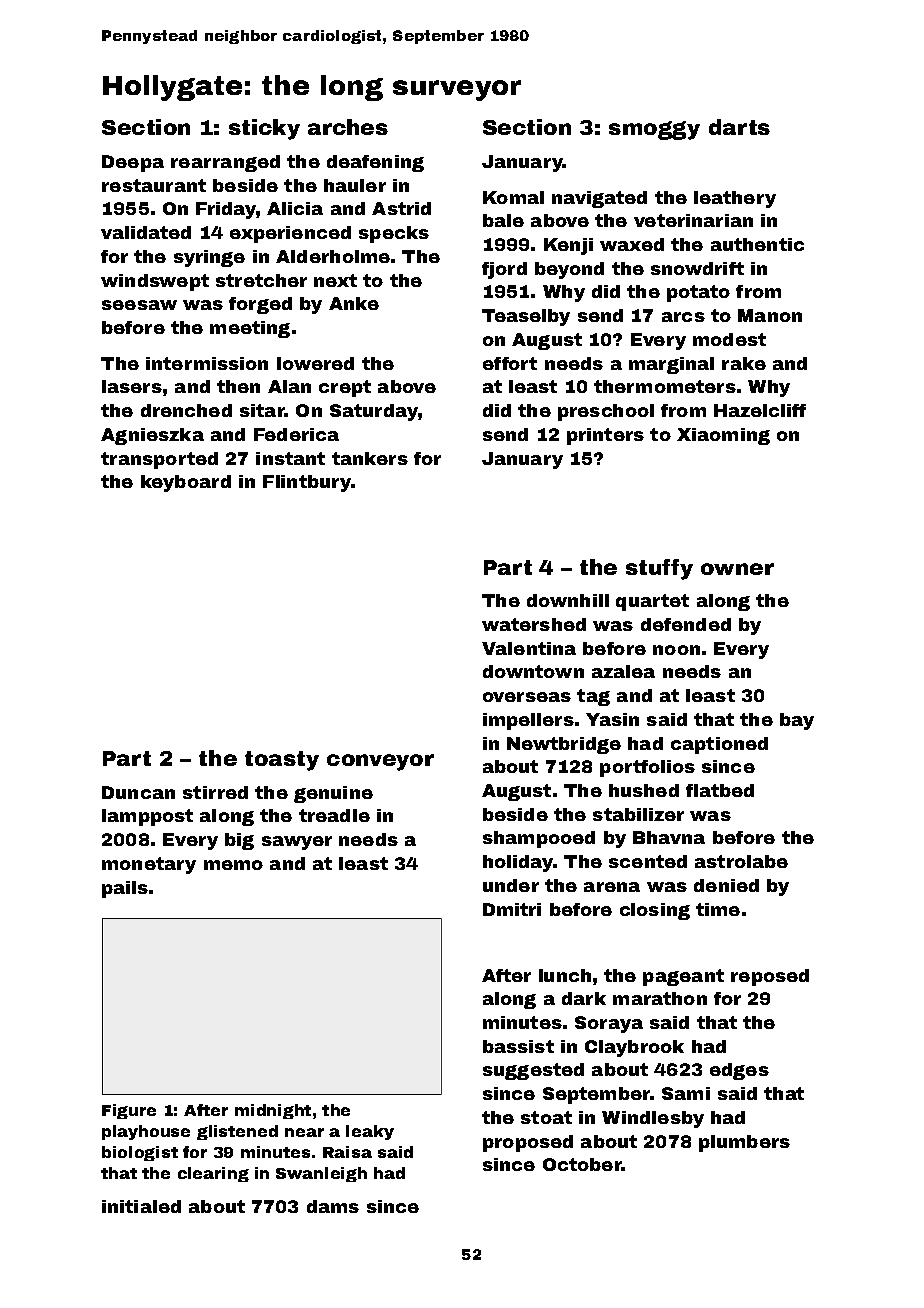 The image size is (924, 1308). Describe the element at coordinates (321, 1174) in the document. I see `Swanleigh` at that location.
